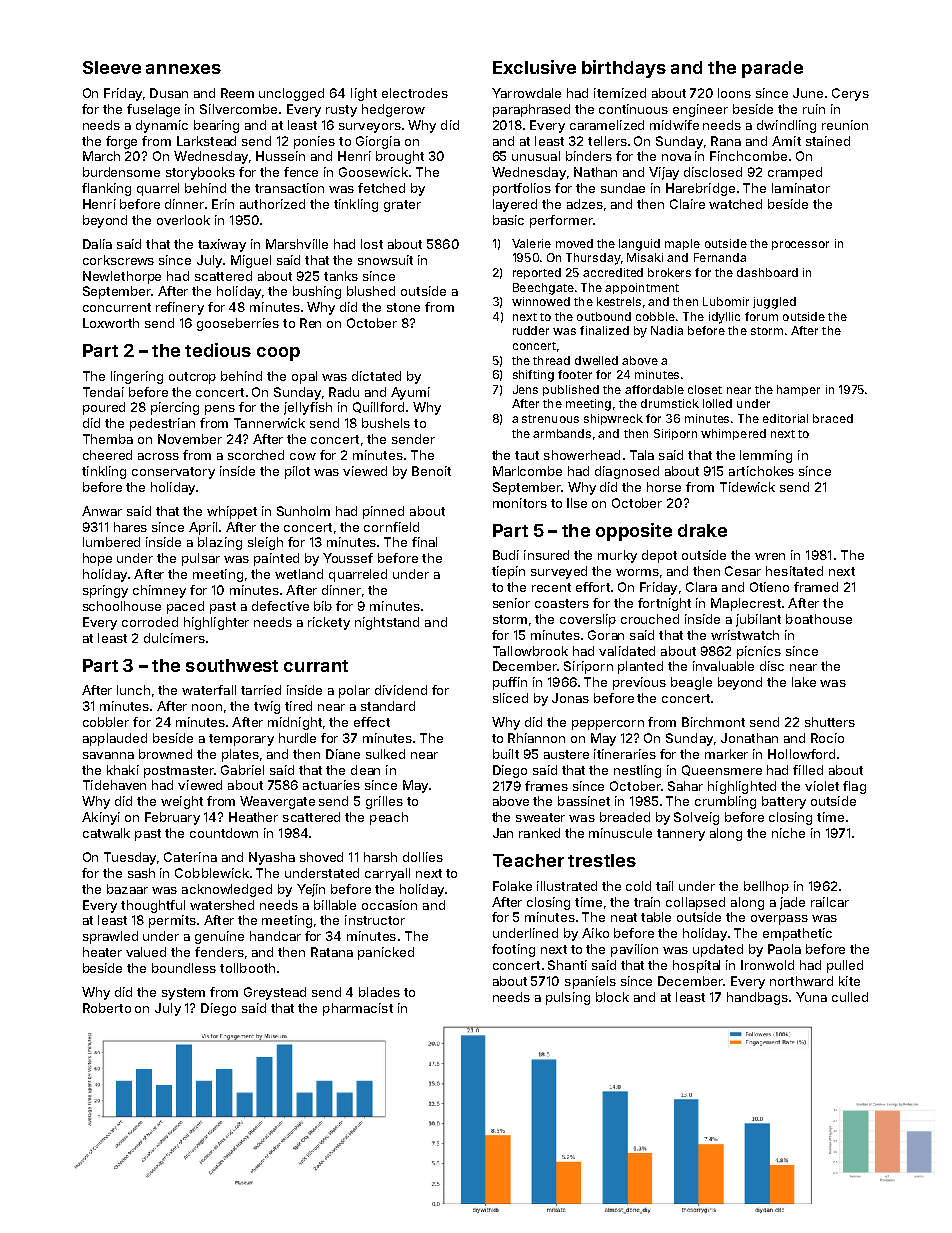  What do you see at coordinates (112, 67) in the image?
I see `Sleeve` at bounding box center [112, 67].
